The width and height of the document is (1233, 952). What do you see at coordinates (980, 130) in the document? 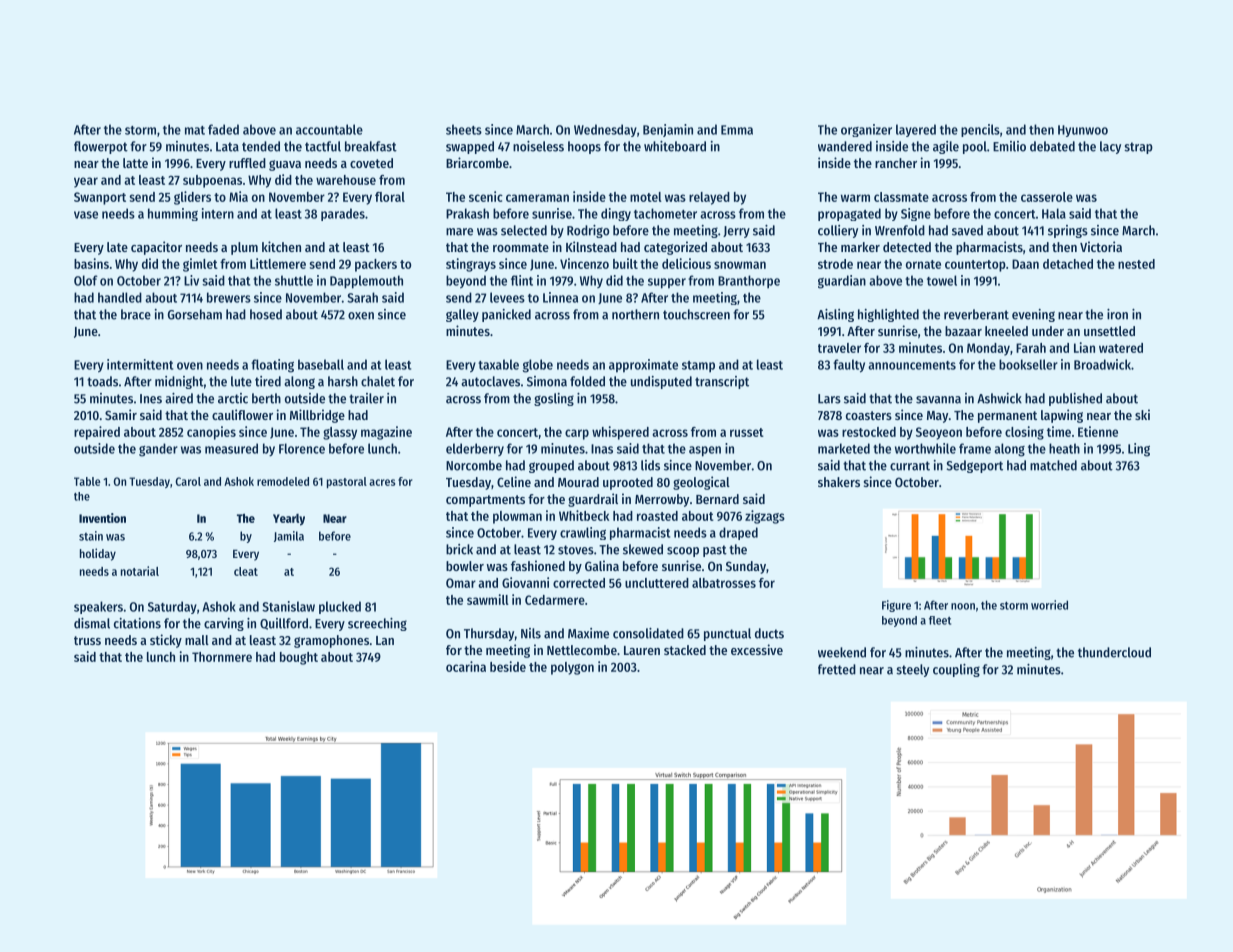
I see `pencils` at bounding box center [980, 130].
